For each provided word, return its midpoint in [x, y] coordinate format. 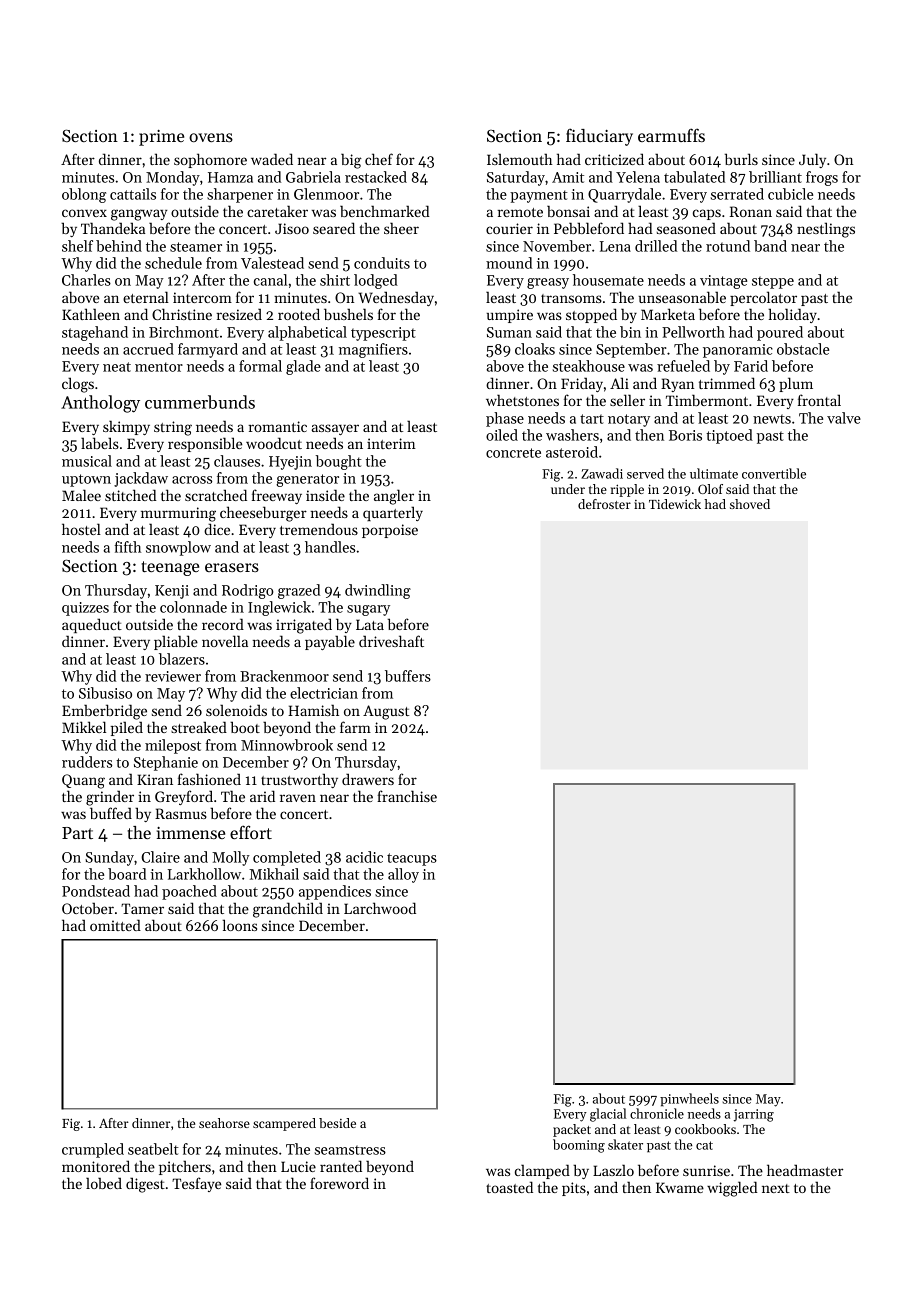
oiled [502, 435]
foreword [339, 1183]
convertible [774, 473]
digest [145, 1185]
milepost [173, 746]
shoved [750, 504]
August [386, 712]
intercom [202, 297]
